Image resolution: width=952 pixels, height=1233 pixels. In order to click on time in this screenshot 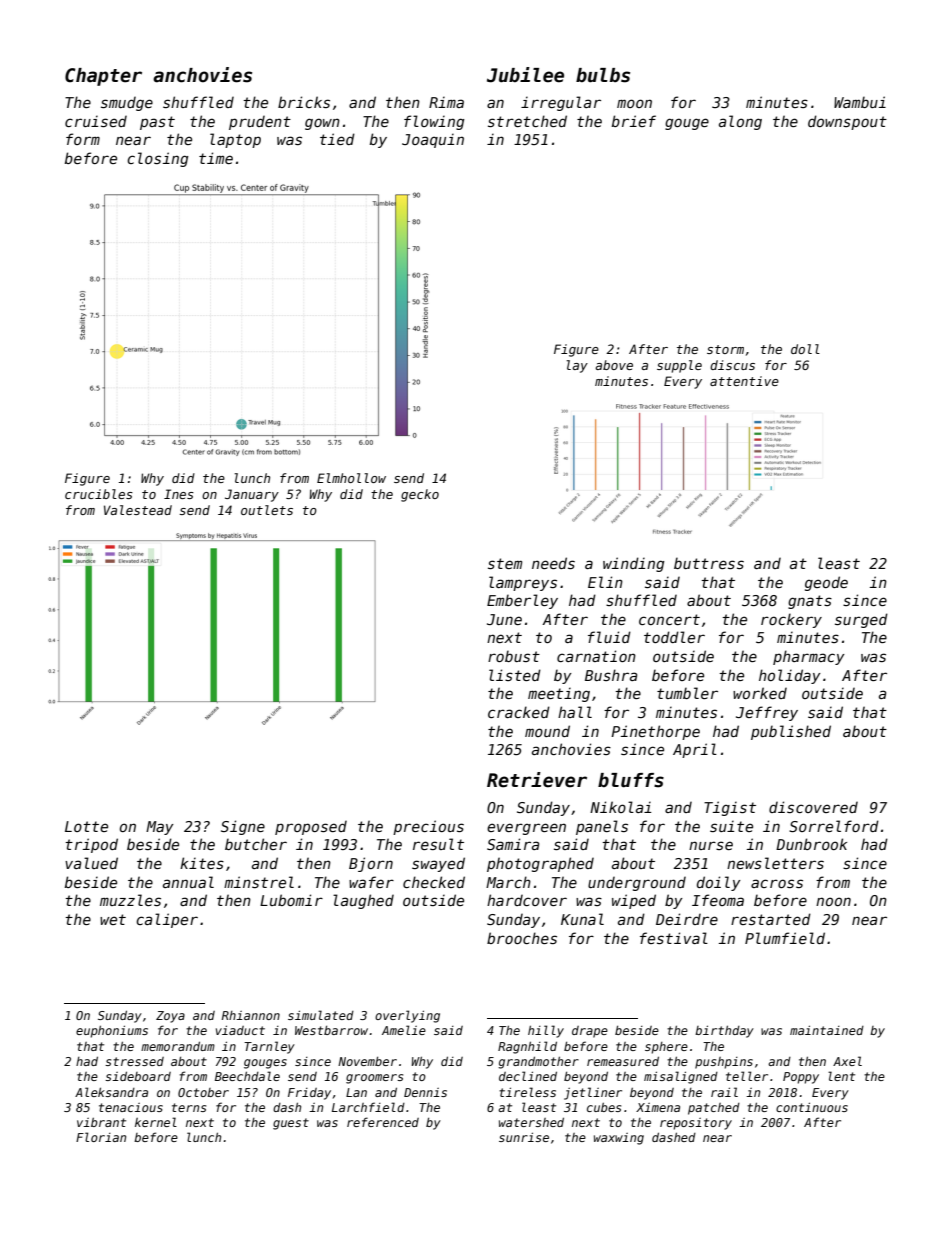, I will do `click(216, 158)`.
